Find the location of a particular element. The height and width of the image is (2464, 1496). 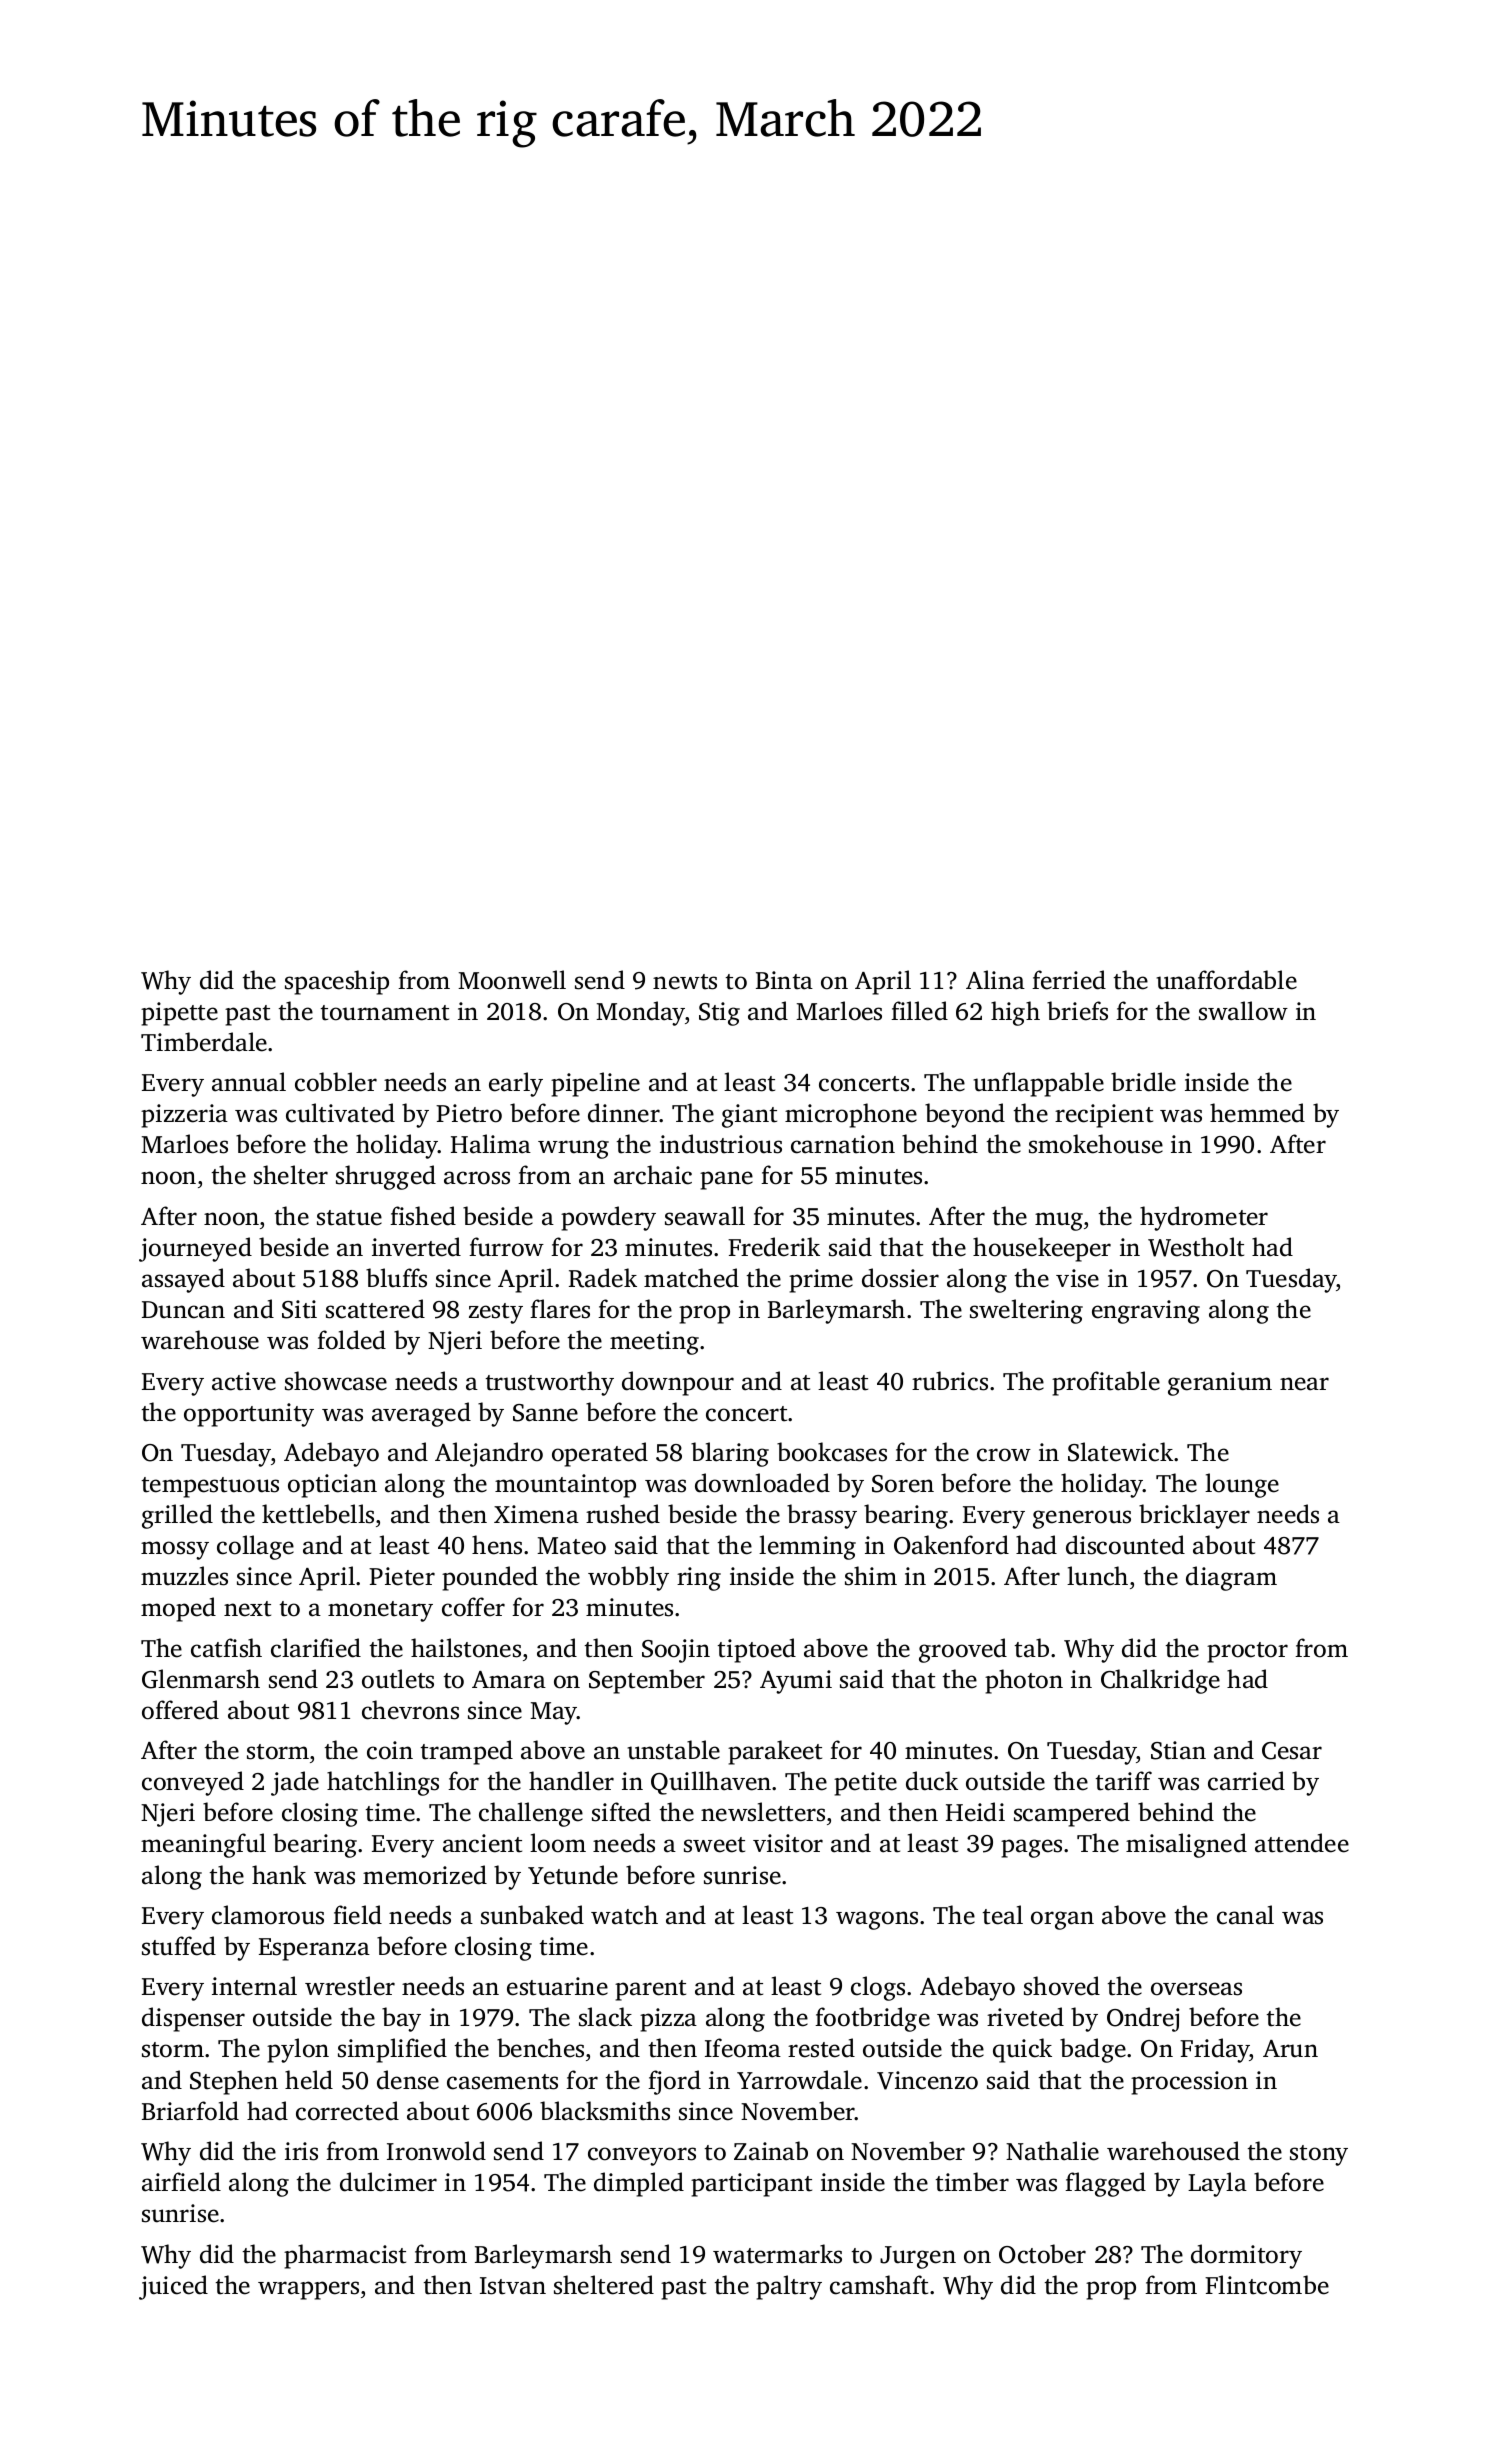

wrappers is located at coordinates (308, 2290).
